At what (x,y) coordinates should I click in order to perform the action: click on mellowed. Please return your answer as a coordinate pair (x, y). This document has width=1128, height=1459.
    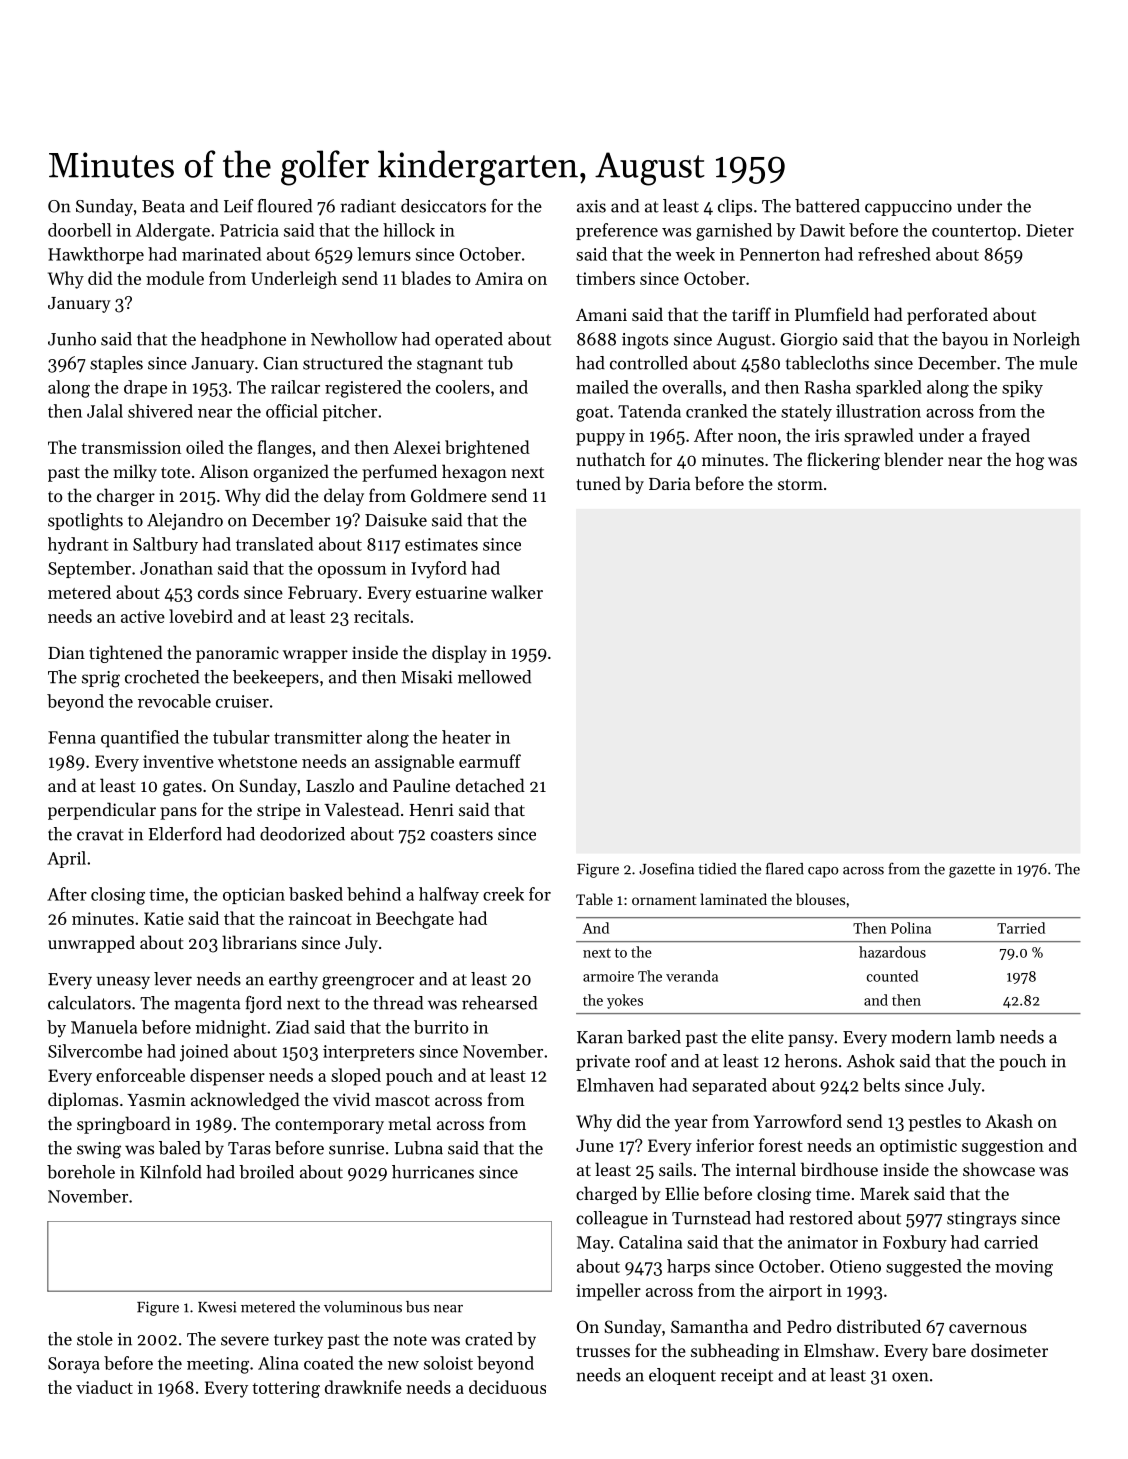
    Looking at the image, I should click on (494, 677).
